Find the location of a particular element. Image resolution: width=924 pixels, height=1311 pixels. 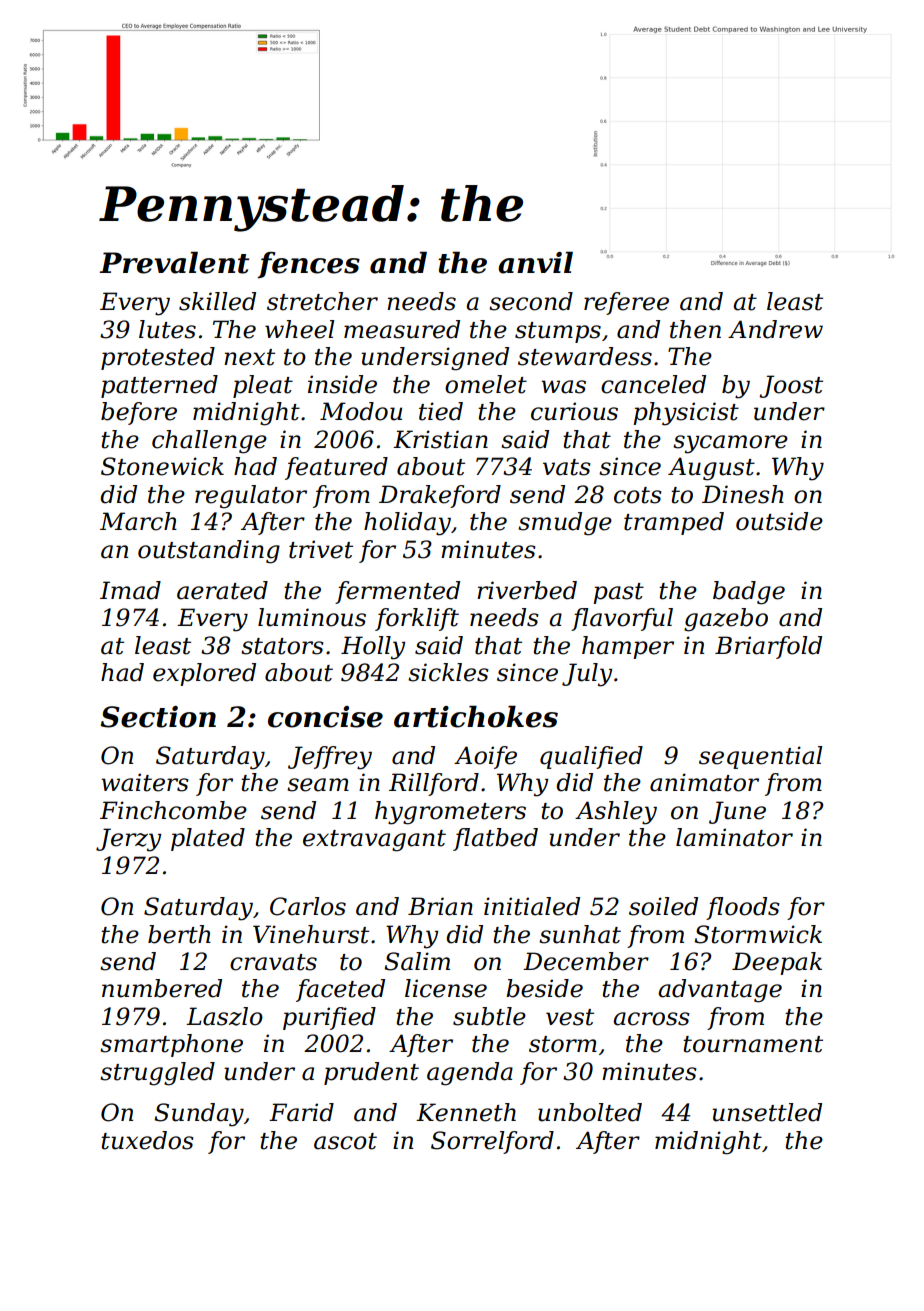

anvil is located at coordinates (535, 262).
